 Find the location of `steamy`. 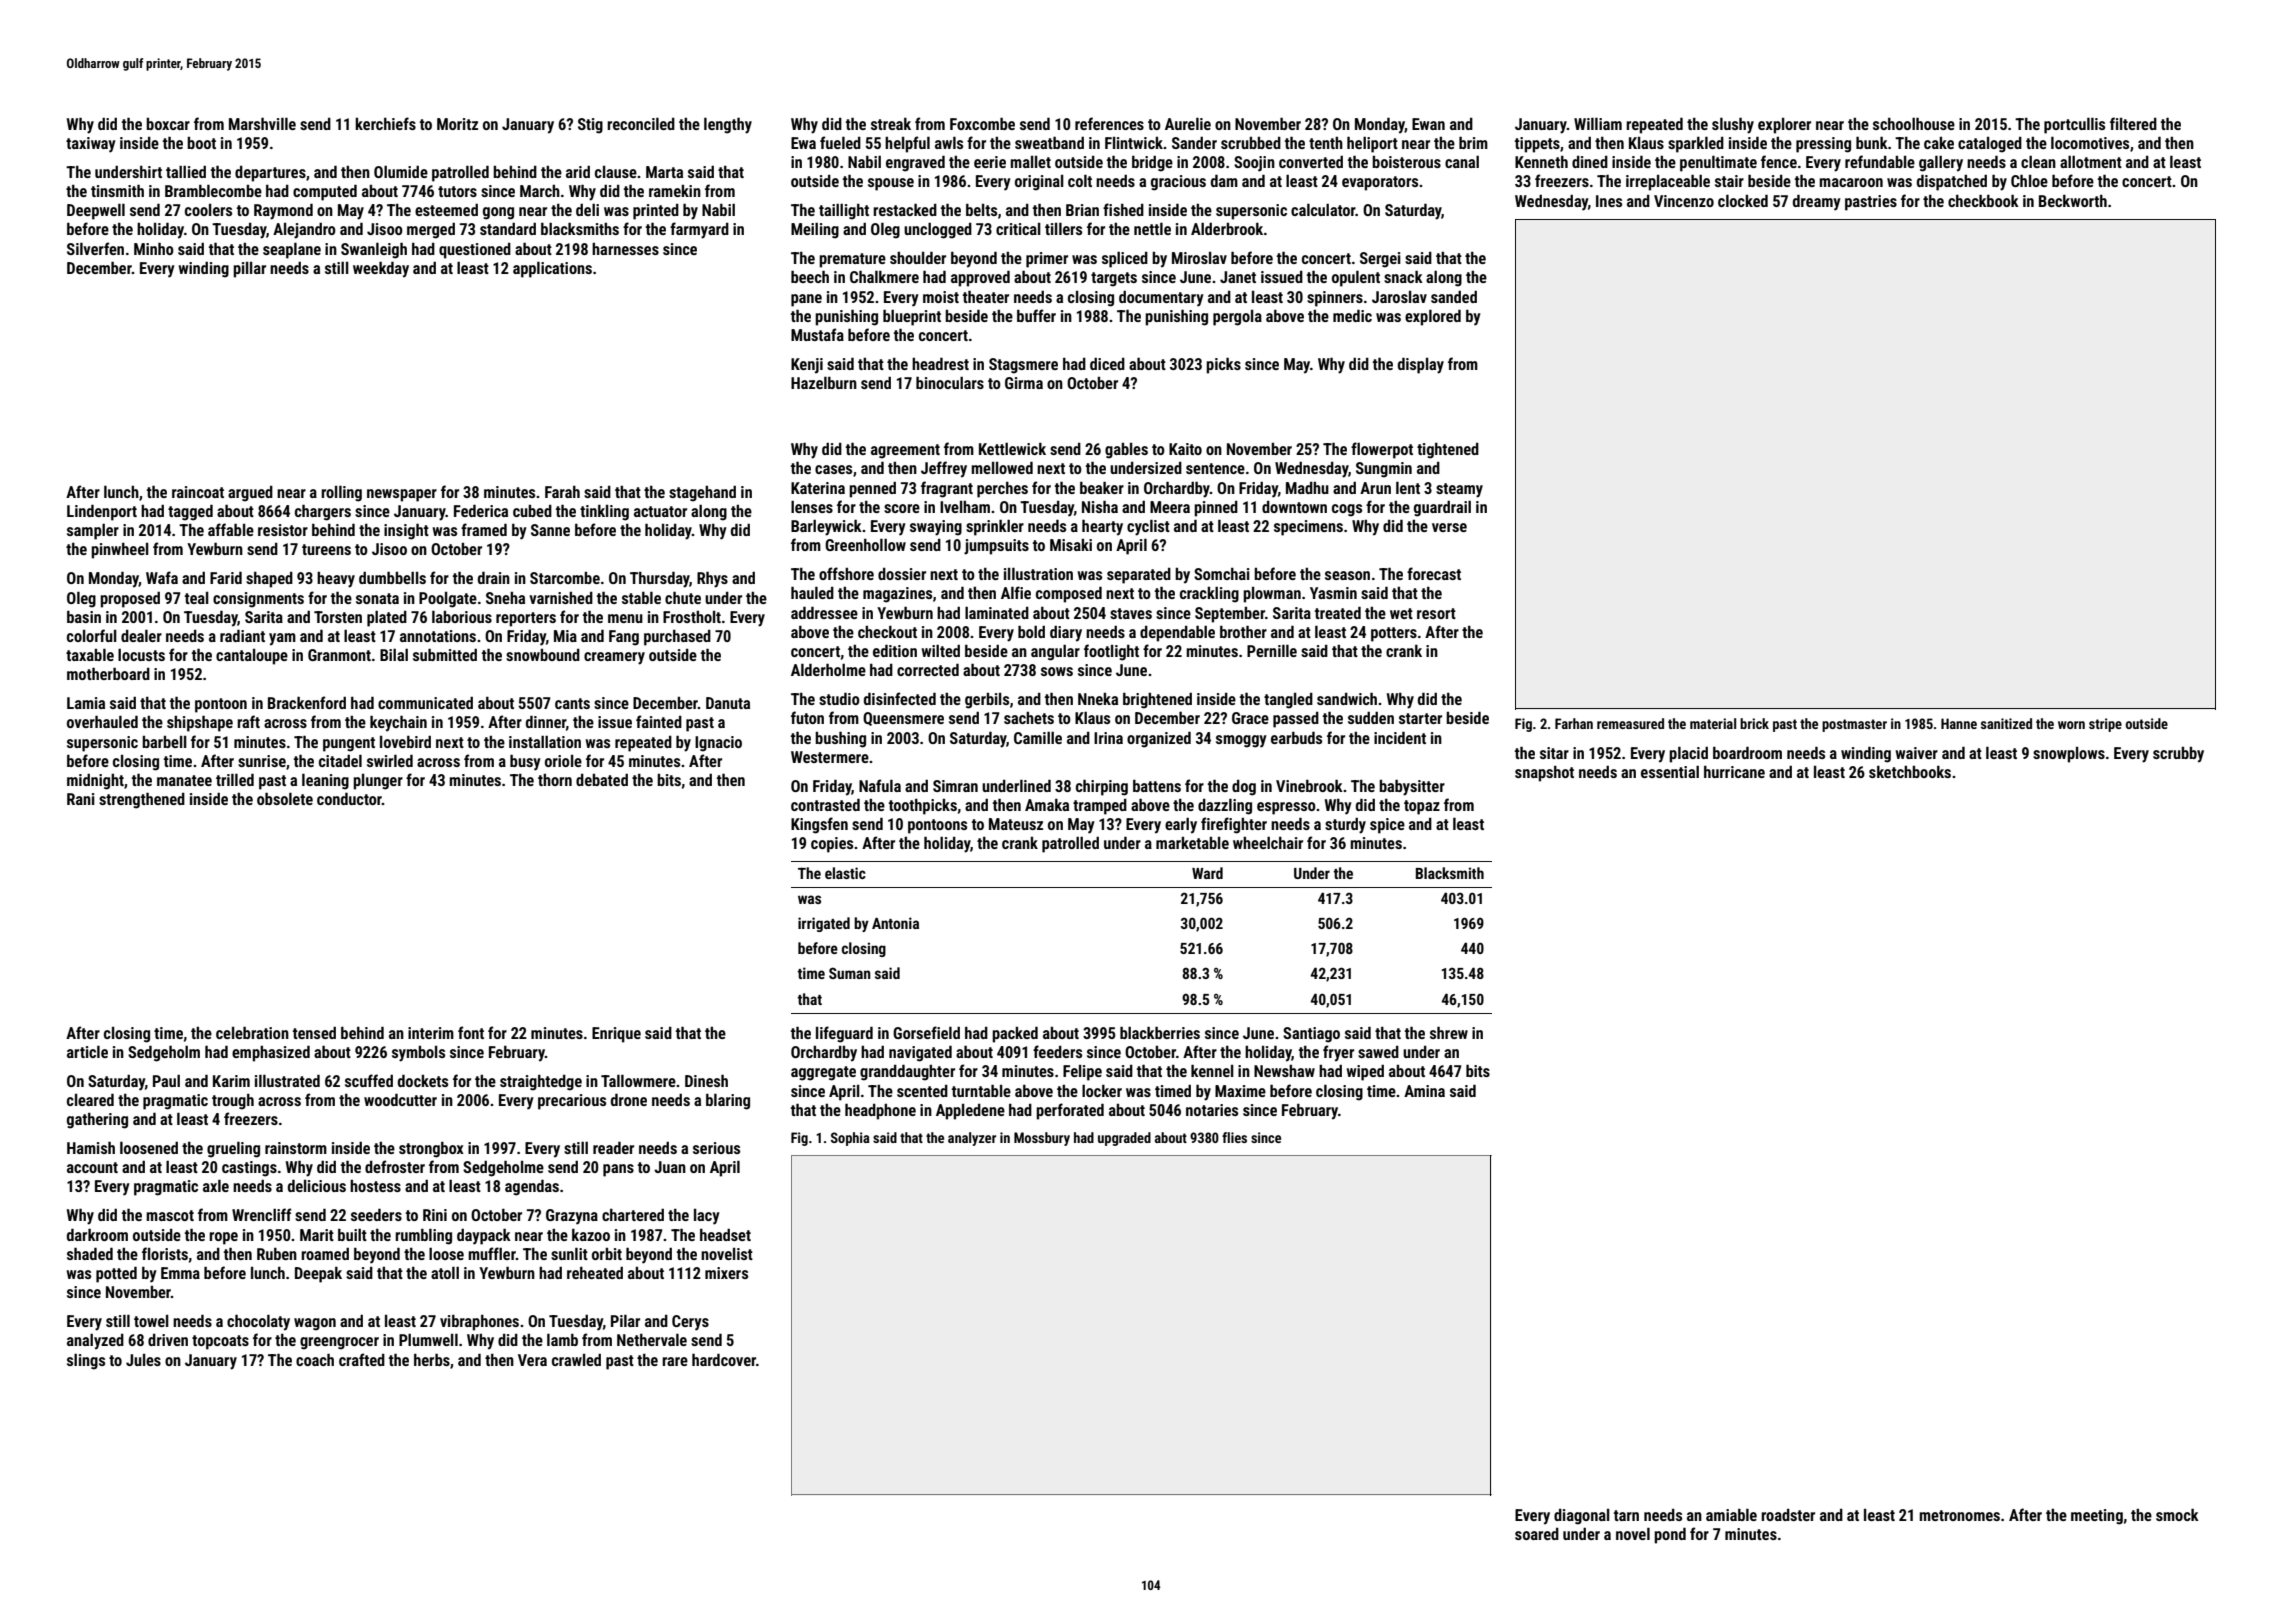

steamy is located at coordinates (1459, 490).
